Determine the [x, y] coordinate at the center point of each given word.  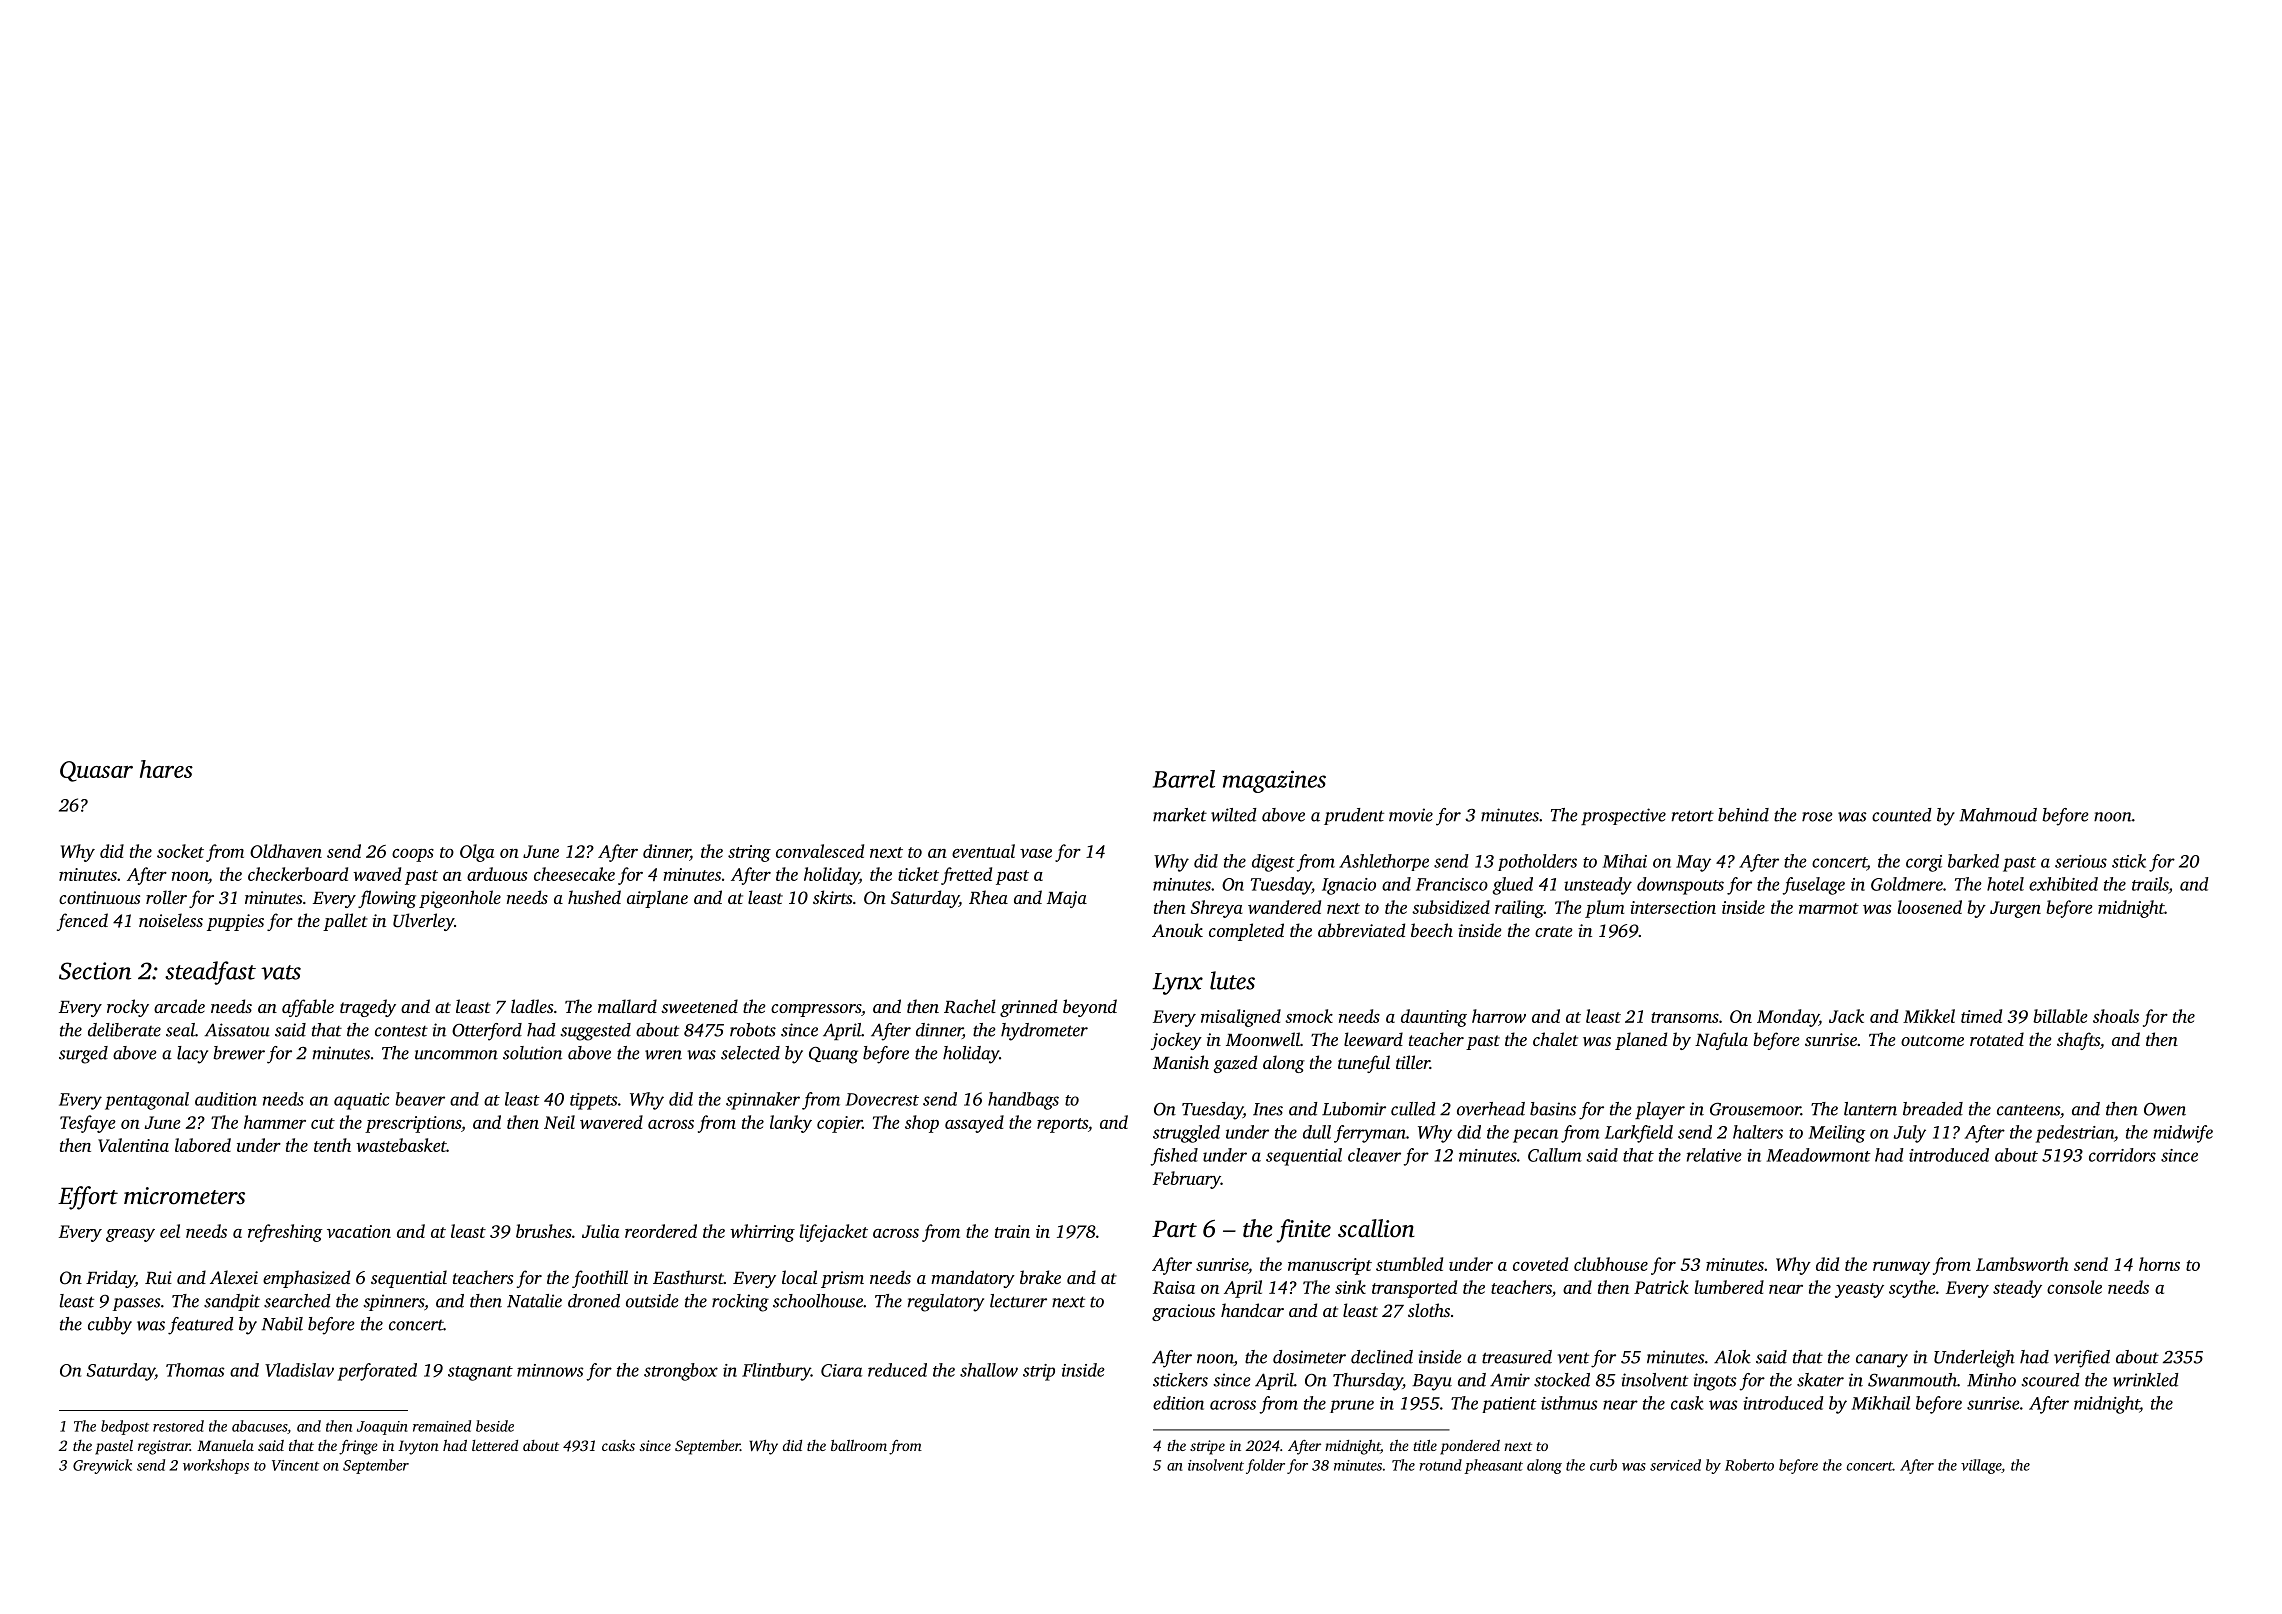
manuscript [1330, 1266]
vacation [359, 1231]
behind [1743, 815]
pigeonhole [460, 899]
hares [166, 769]
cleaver [1374, 1155]
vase [1036, 853]
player [1660, 1111]
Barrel [1184, 779]
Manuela [225, 1445]
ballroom [859, 1445]
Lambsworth [2022, 1264]
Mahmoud [1998, 815]
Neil [559, 1122]
